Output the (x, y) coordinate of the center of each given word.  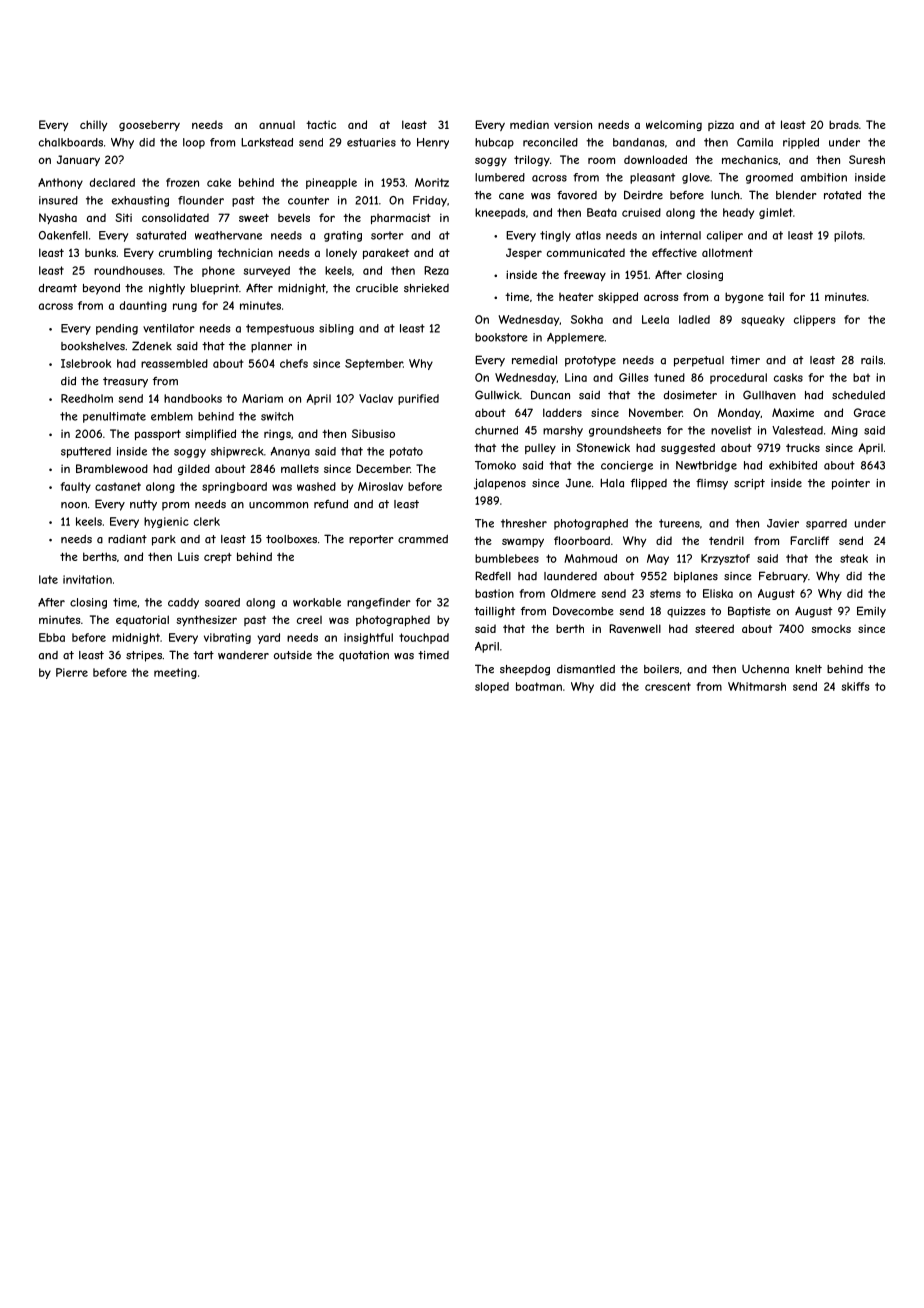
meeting (175, 673)
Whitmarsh (757, 686)
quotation (364, 656)
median (529, 124)
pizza (721, 125)
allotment (727, 252)
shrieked (426, 288)
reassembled (174, 363)
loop (194, 143)
